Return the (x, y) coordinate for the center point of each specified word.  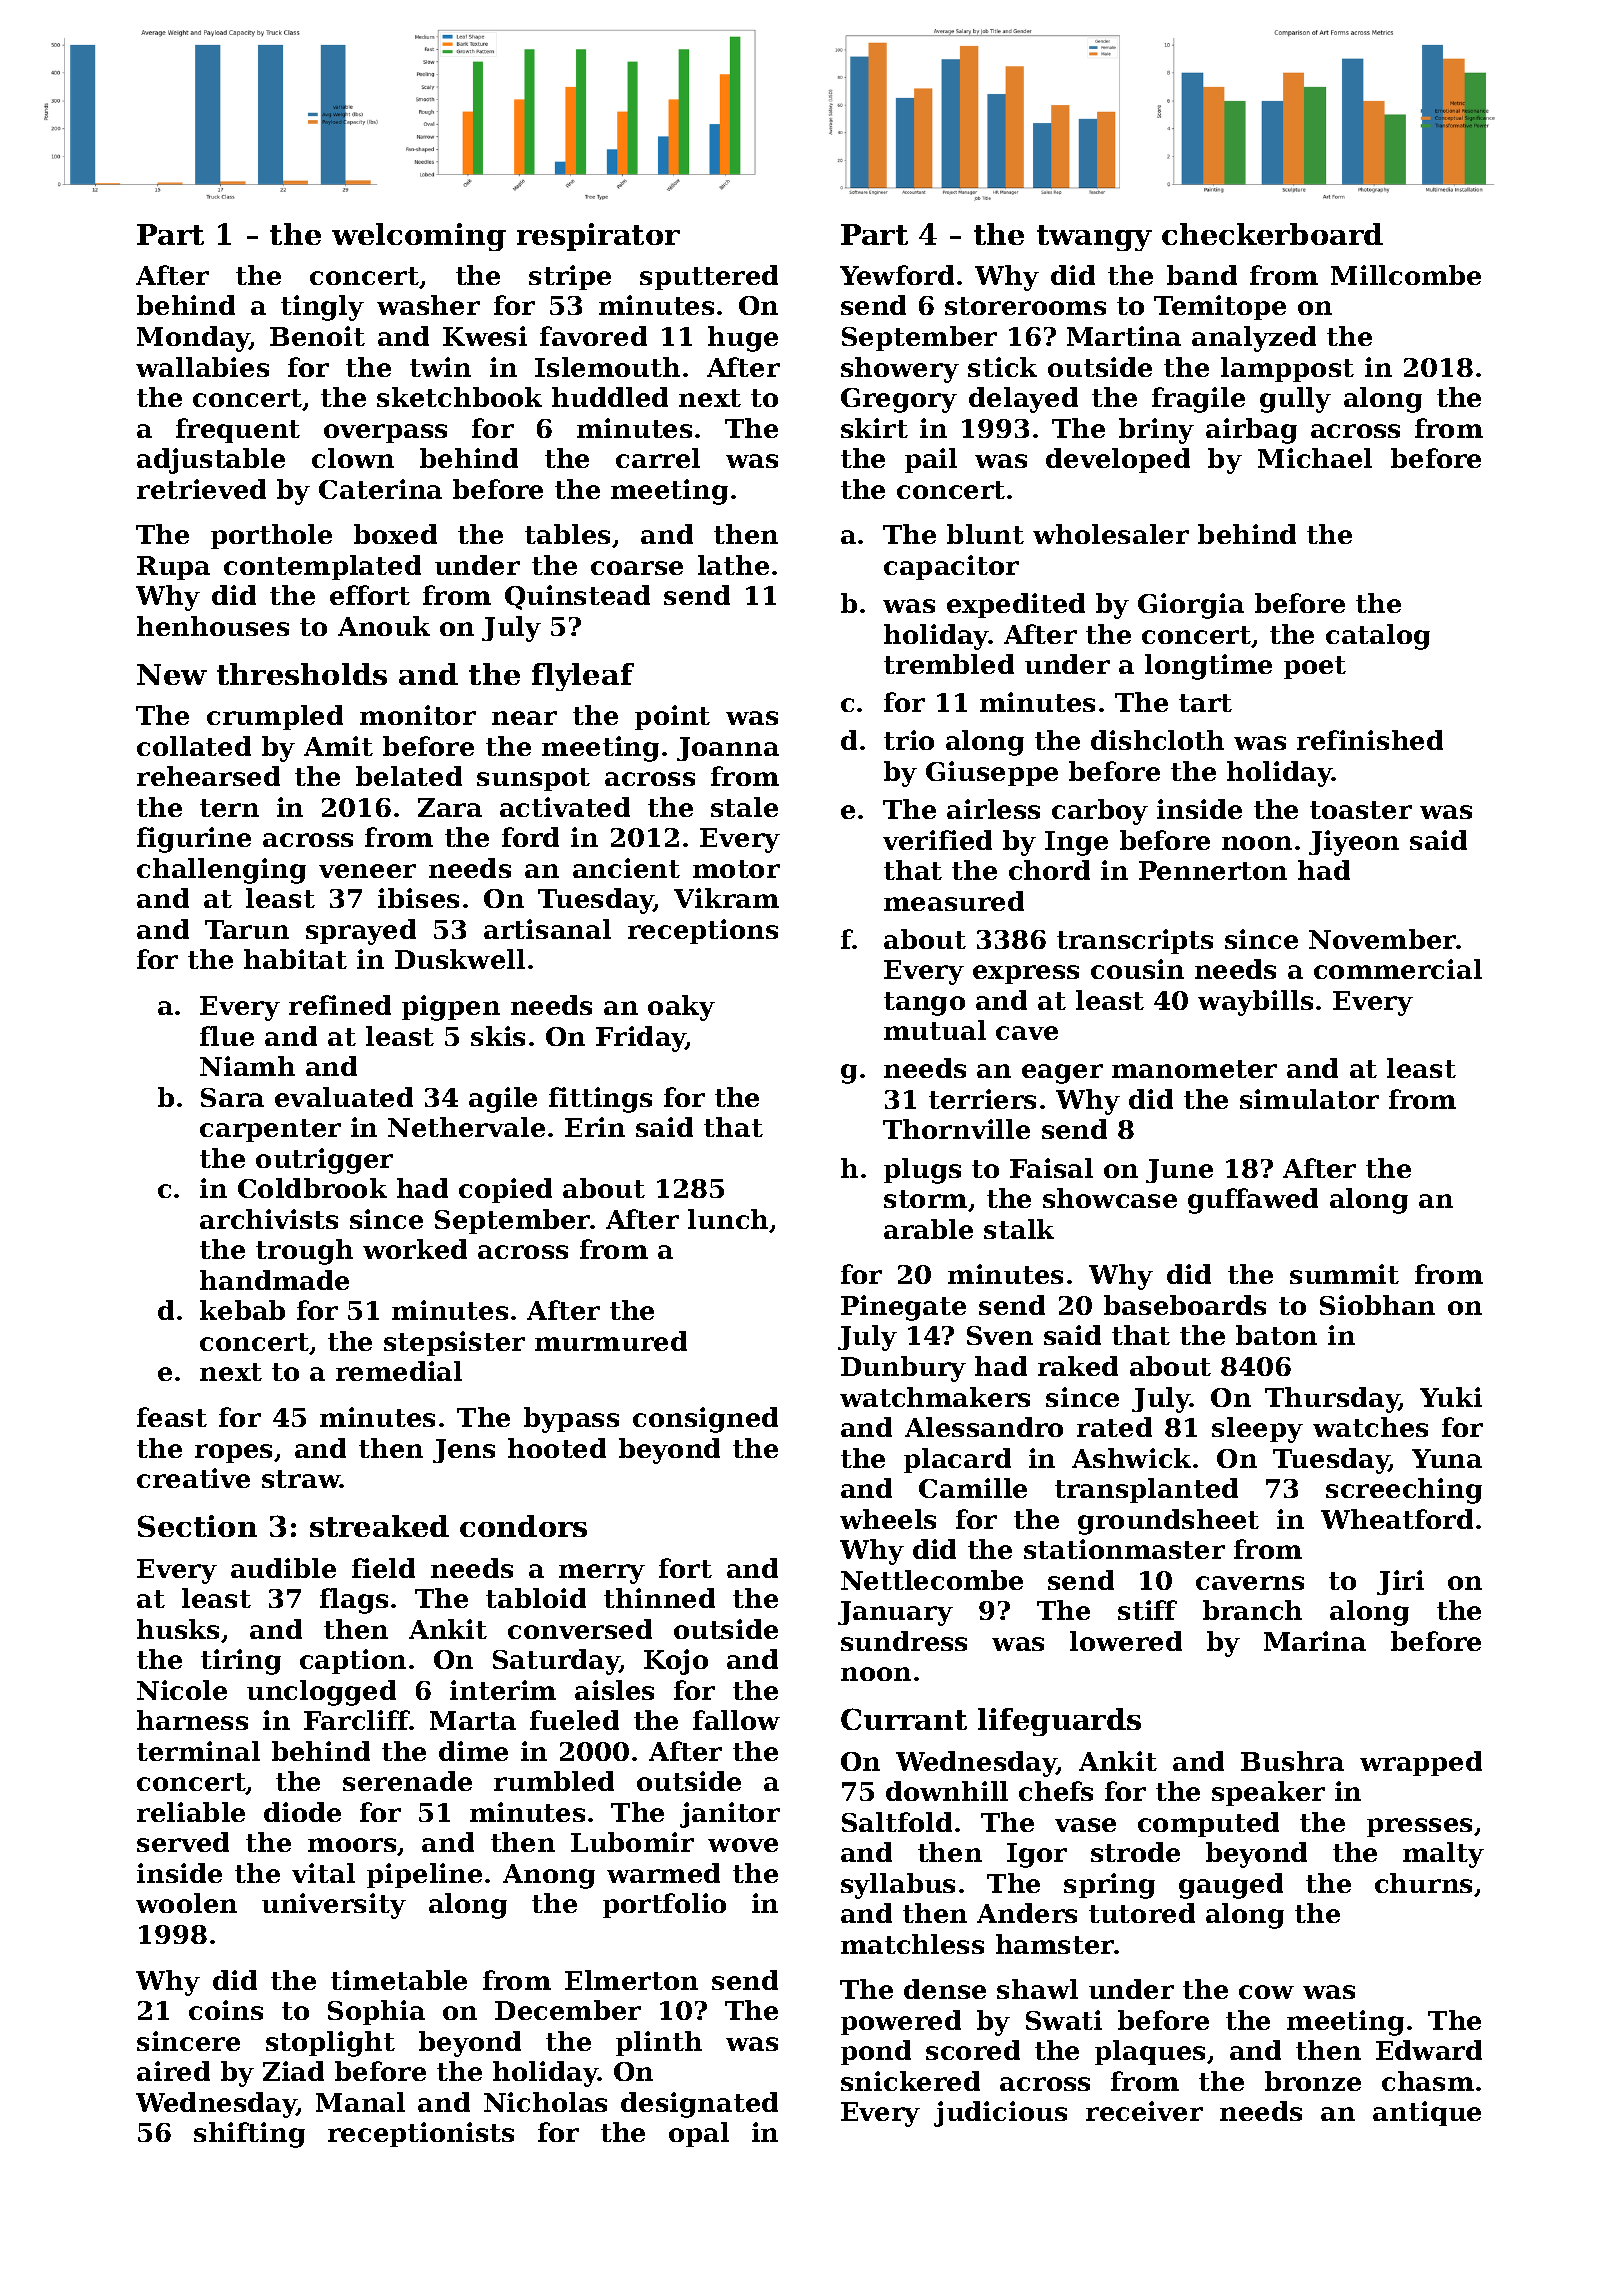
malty (1443, 1855)
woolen (186, 1903)
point (672, 717)
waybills (1255, 1003)
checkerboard (1272, 234)
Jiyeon (1354, 843)
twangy (1094, 238)
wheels (888, 1519)
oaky (681, 1008)
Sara (232, 1097)
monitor (418, 715)
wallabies (202, 367)
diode (302, 1812)
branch (1252, 1610)
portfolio (664, 1905)
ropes (233, 1453)
